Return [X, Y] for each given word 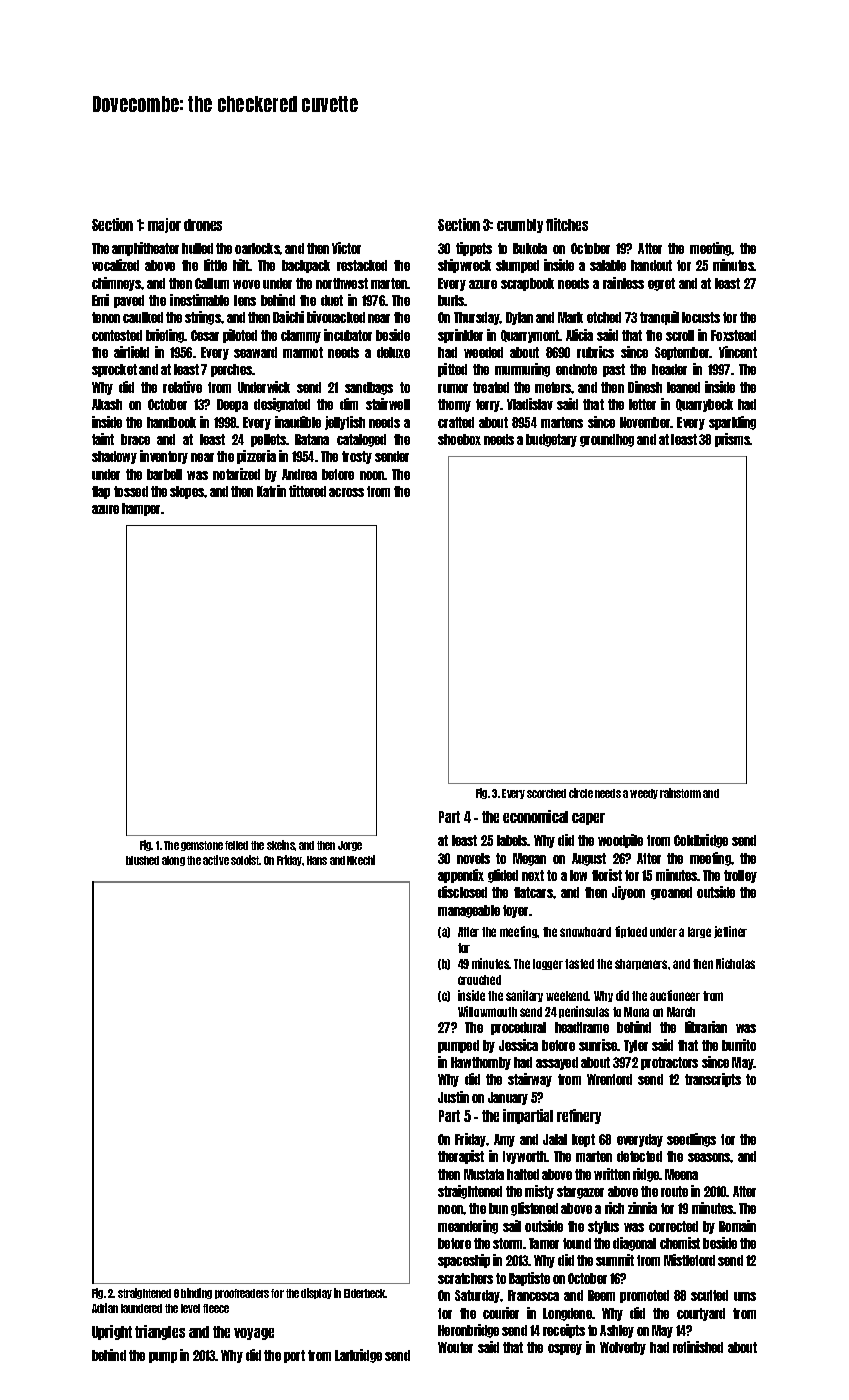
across [346, 492]
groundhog [607, 440]
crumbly [520, 226]
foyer [515, 911]
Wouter [455, 1347]
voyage [254, 1334]
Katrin [271, 491]
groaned [671, 893]
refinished [698, 1347]
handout [651, 265]
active [216, 860]
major [164, 225]
